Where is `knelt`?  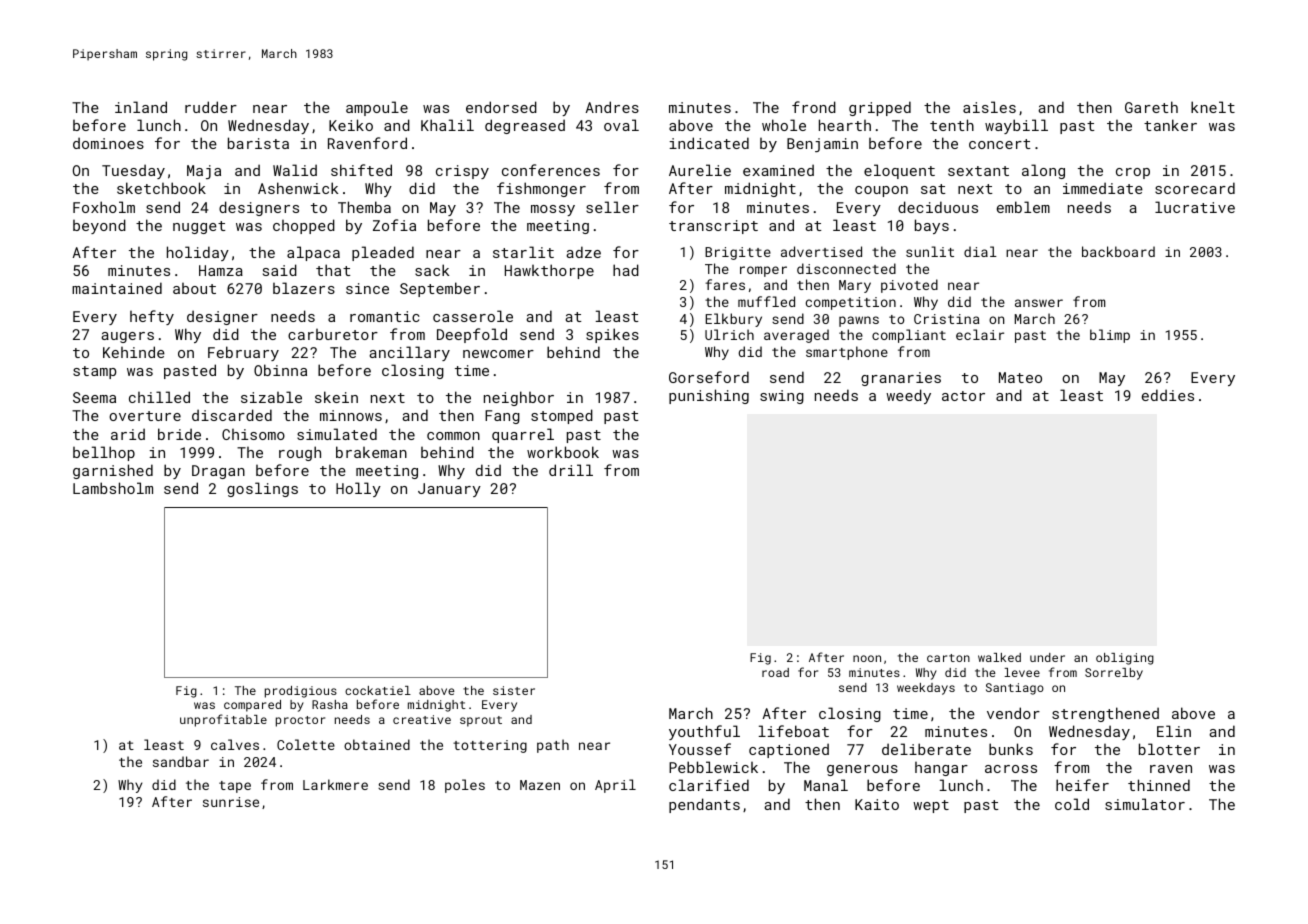
knelt is located at coordinates (1213, 107).
